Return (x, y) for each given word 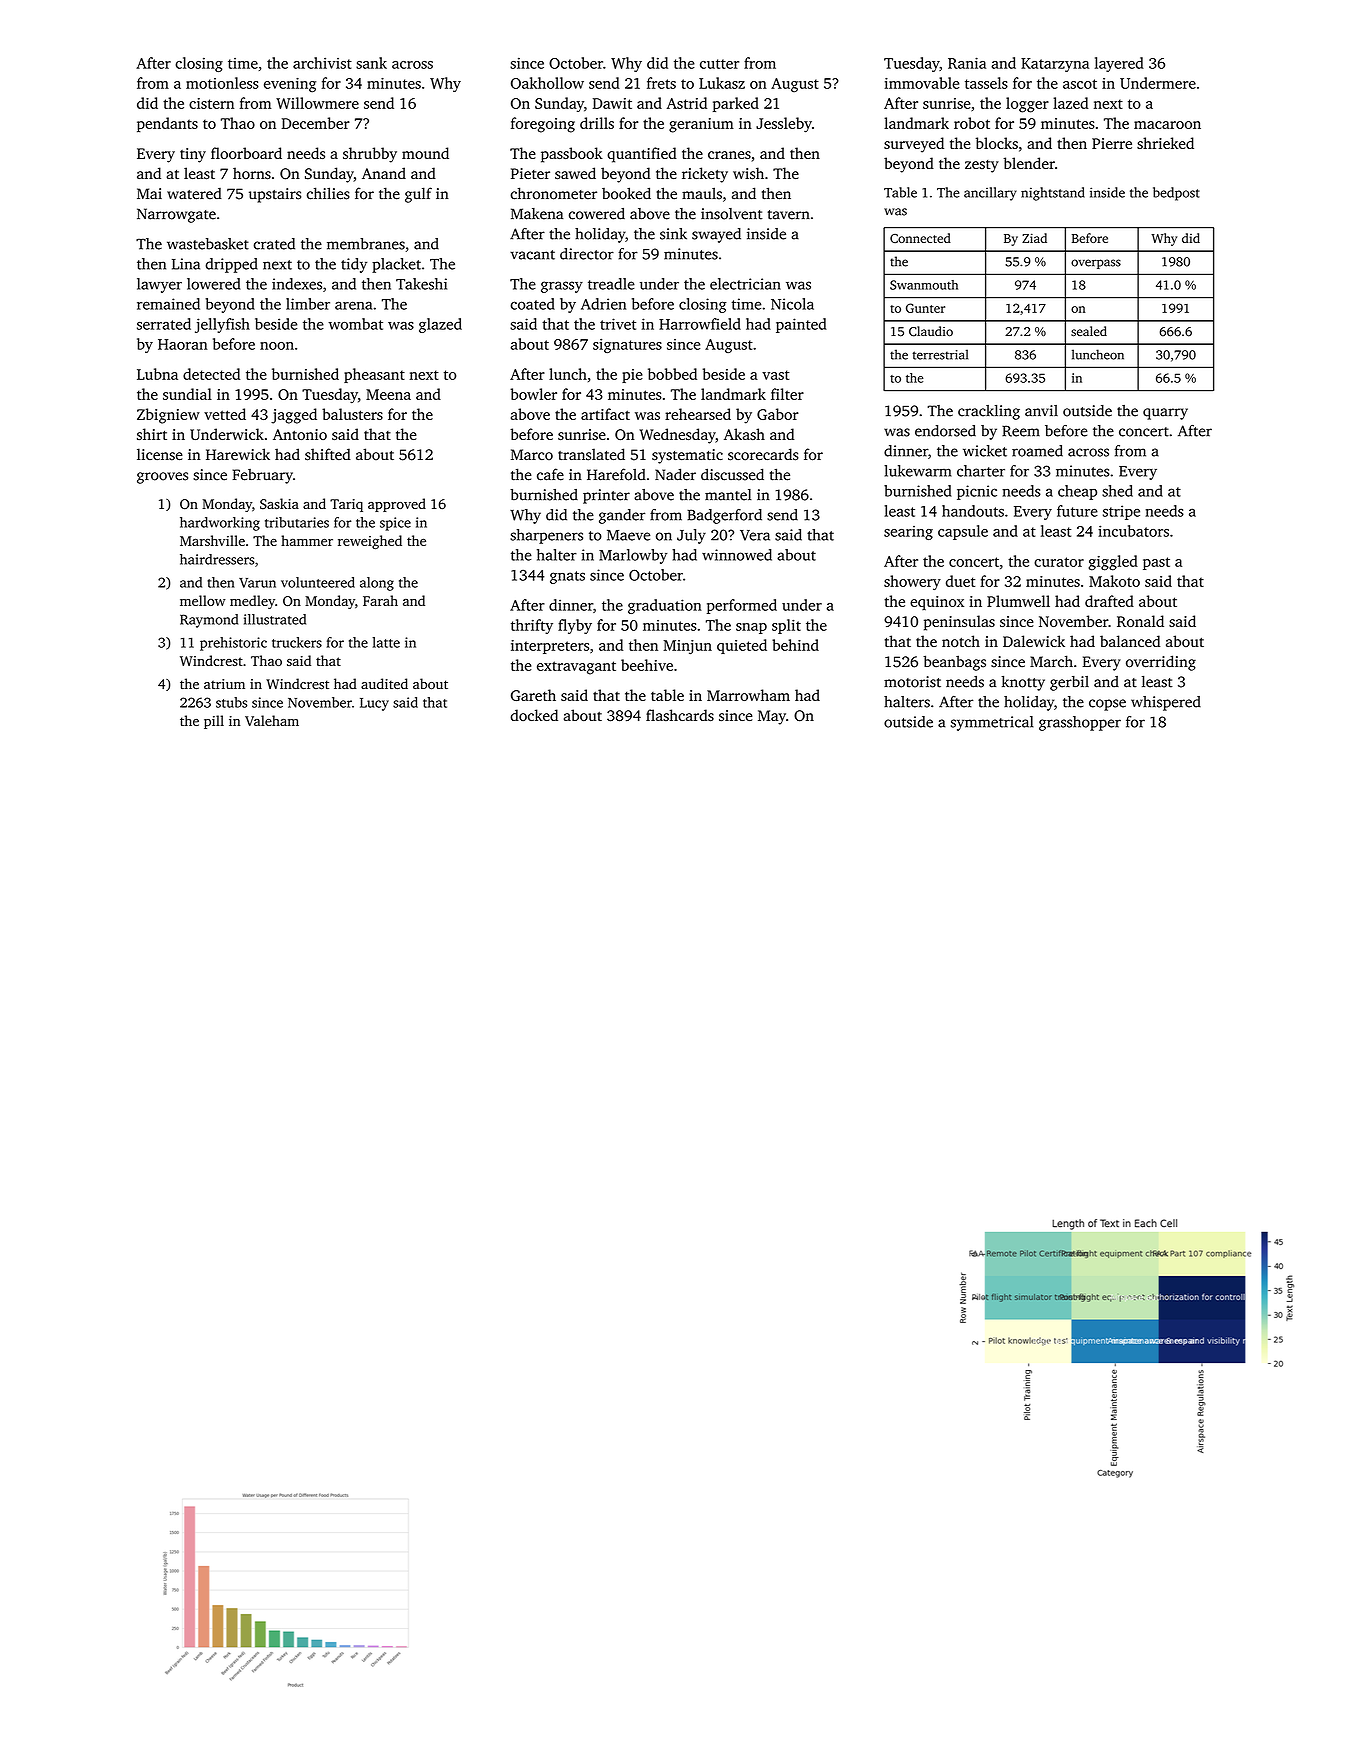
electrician (745, 284)
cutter (719, 64)
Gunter (925, 308)
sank (371, 63)
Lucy (374, 704)
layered (1119, 64)
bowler (533, 394)
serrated (164, 324)
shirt (152, 434)
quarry (1165, 414)
